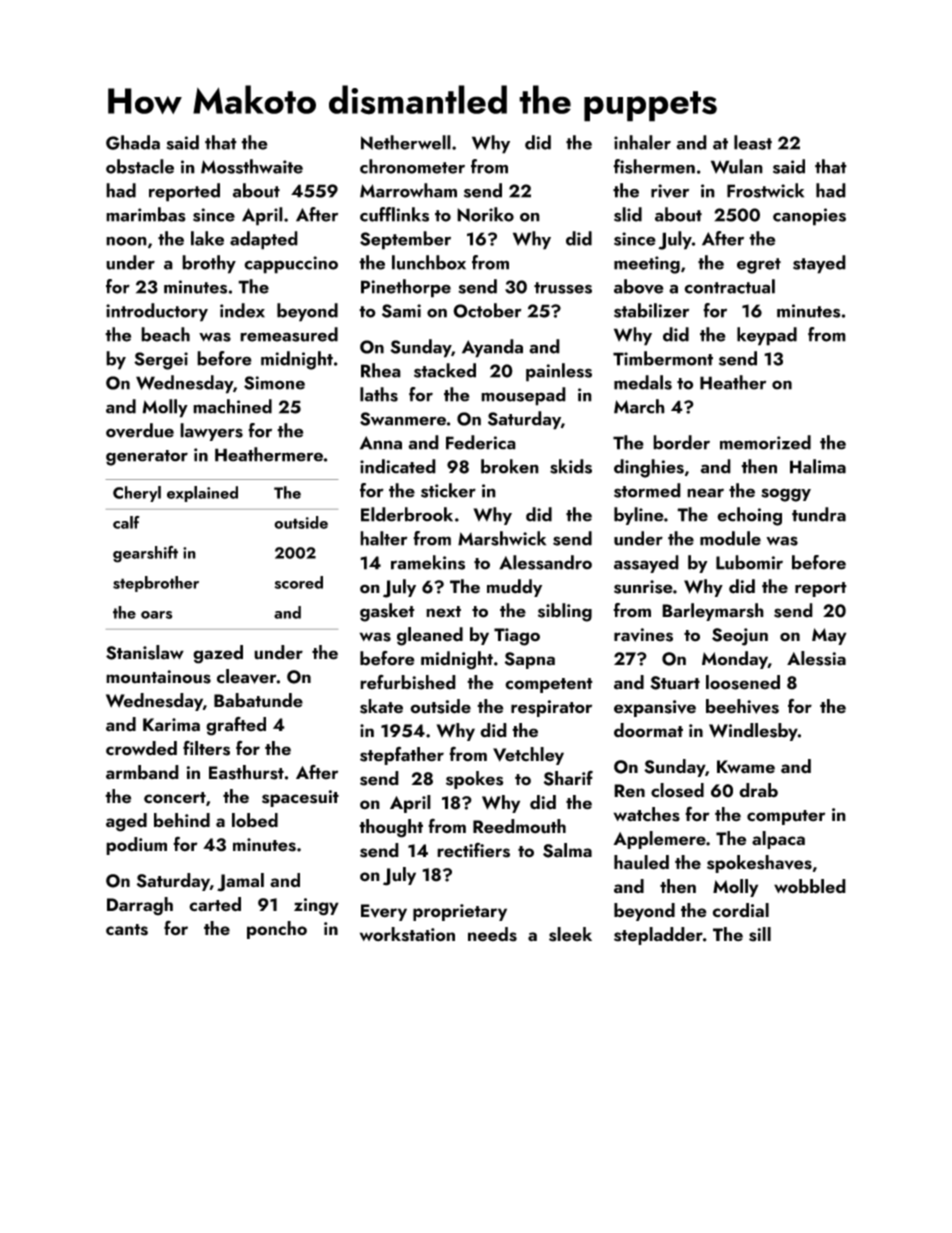 The image size is (952, 1233). Describe the element at coordinates (133, 142) in the document. I see `Ghada` at that location.
